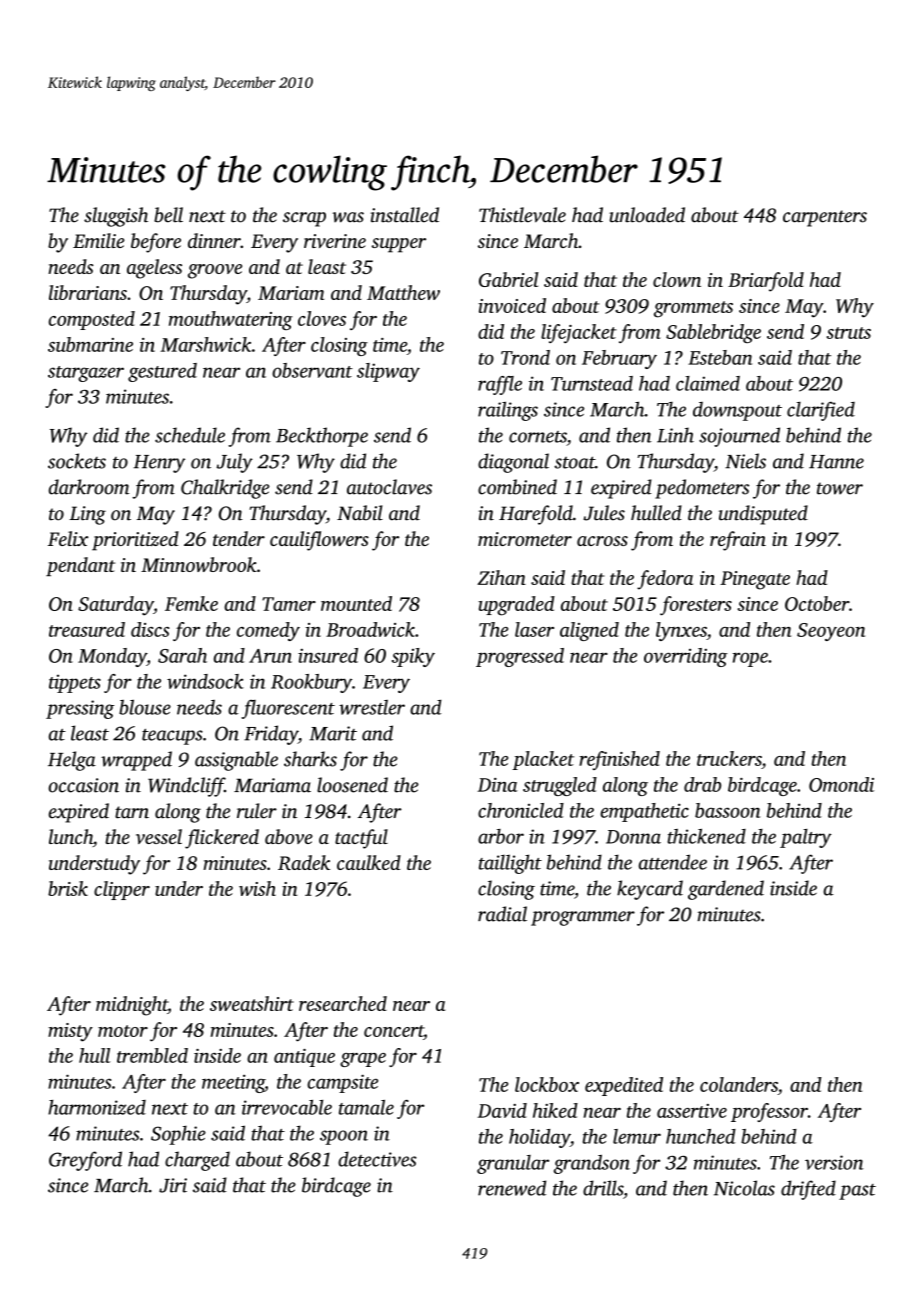 This screenshot has height=1314, width=924. I want to click on Felix, so click(68, 538).
